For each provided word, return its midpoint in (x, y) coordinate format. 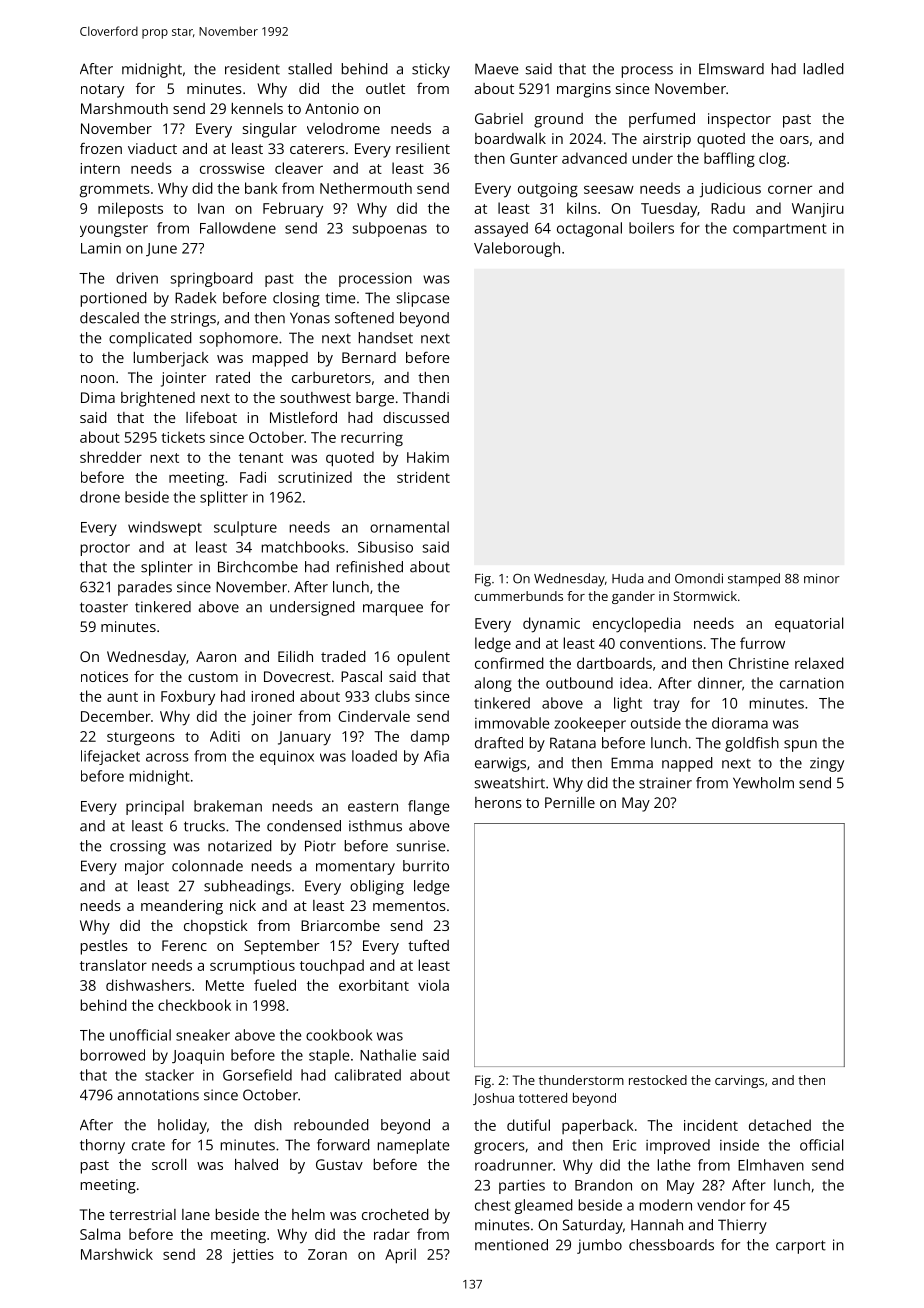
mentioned (511, 1245)
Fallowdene (238, 228)
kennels (257, 108)
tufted (428, 945)
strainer (665, 783)
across (167, 757)
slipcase (423, 299)
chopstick (216, 927)
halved (256, 1164)
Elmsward (731, 69)
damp (430, 737)
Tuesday (669, 209)
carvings (739, 1081)
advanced (594, 158)
